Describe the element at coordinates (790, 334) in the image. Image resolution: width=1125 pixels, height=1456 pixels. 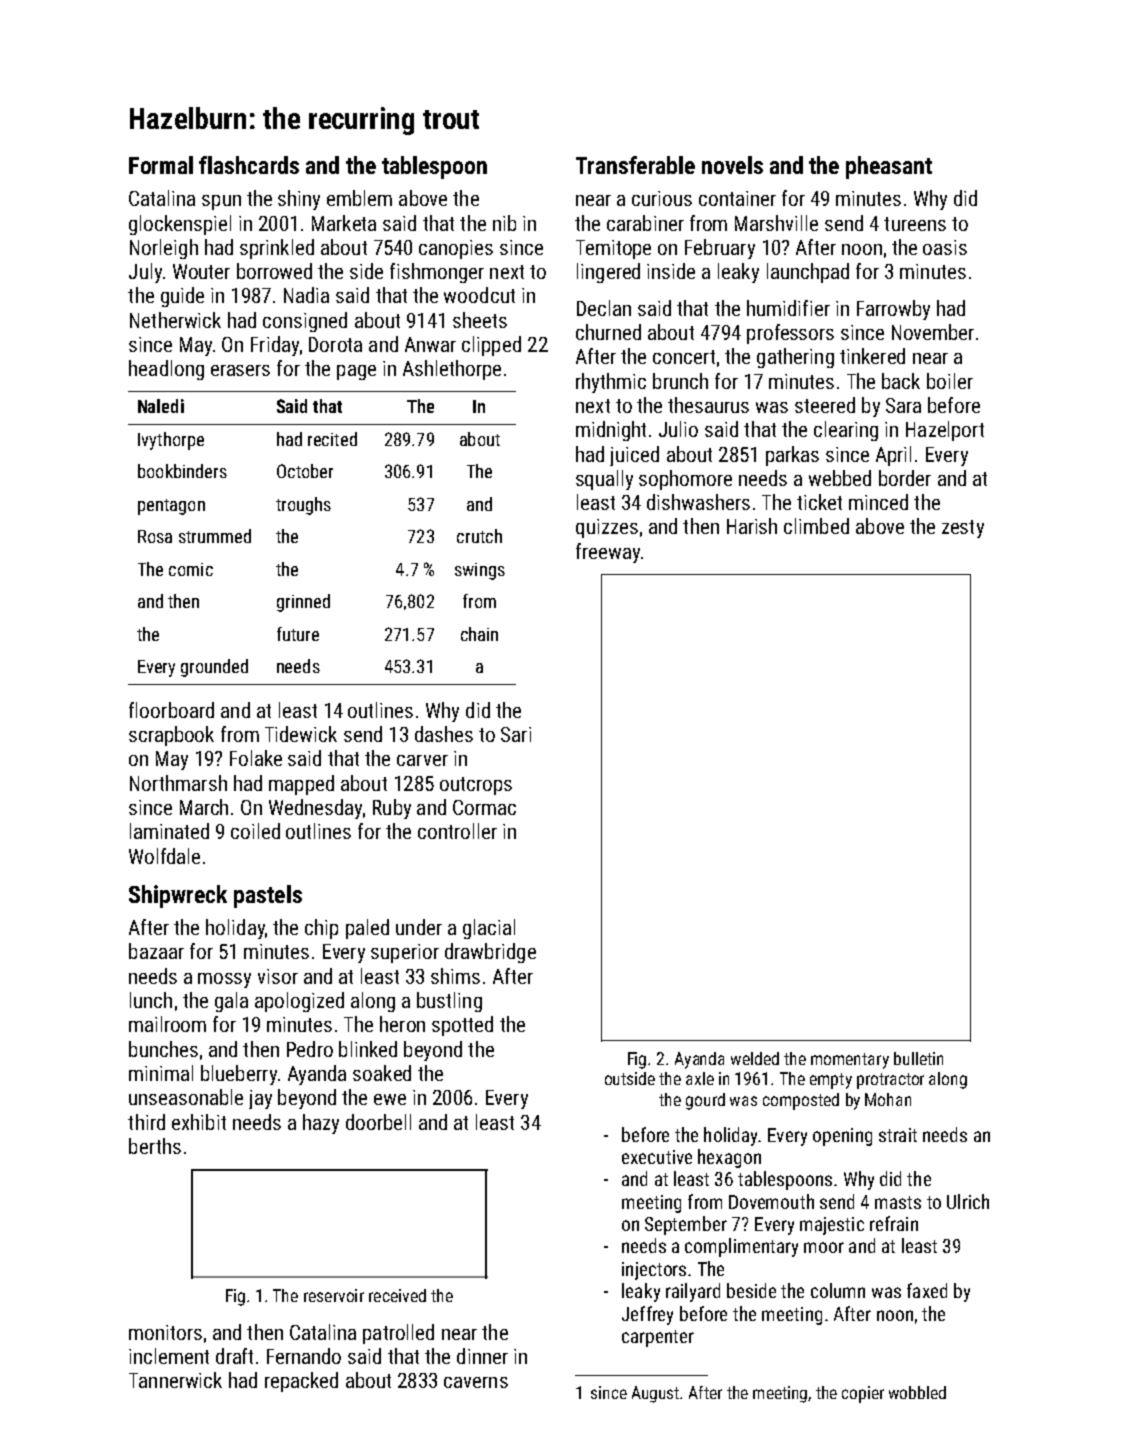
I see `professors` at that location.
